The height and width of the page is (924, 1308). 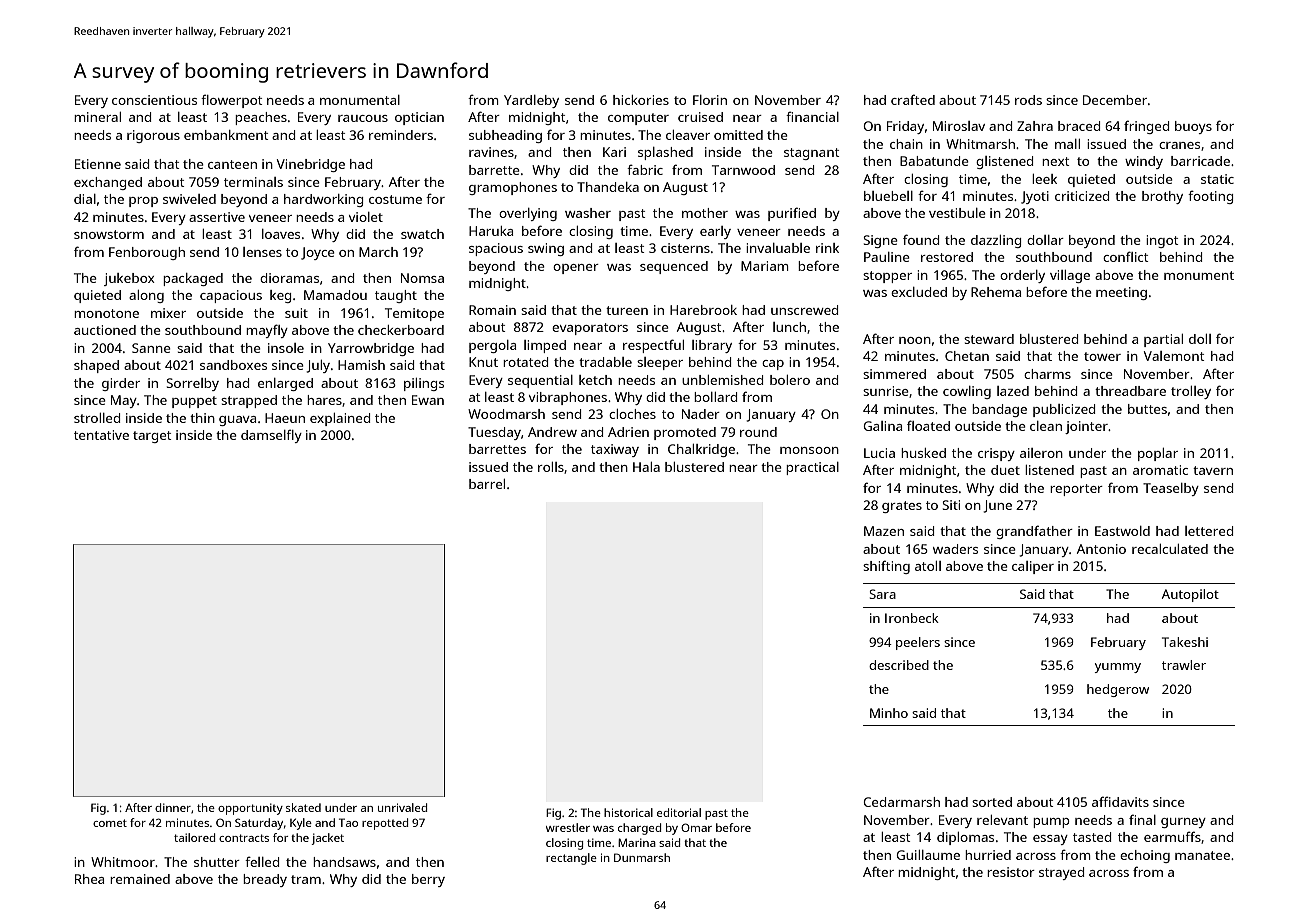 I want to click on manatee, so click(x=1202, y=855).
